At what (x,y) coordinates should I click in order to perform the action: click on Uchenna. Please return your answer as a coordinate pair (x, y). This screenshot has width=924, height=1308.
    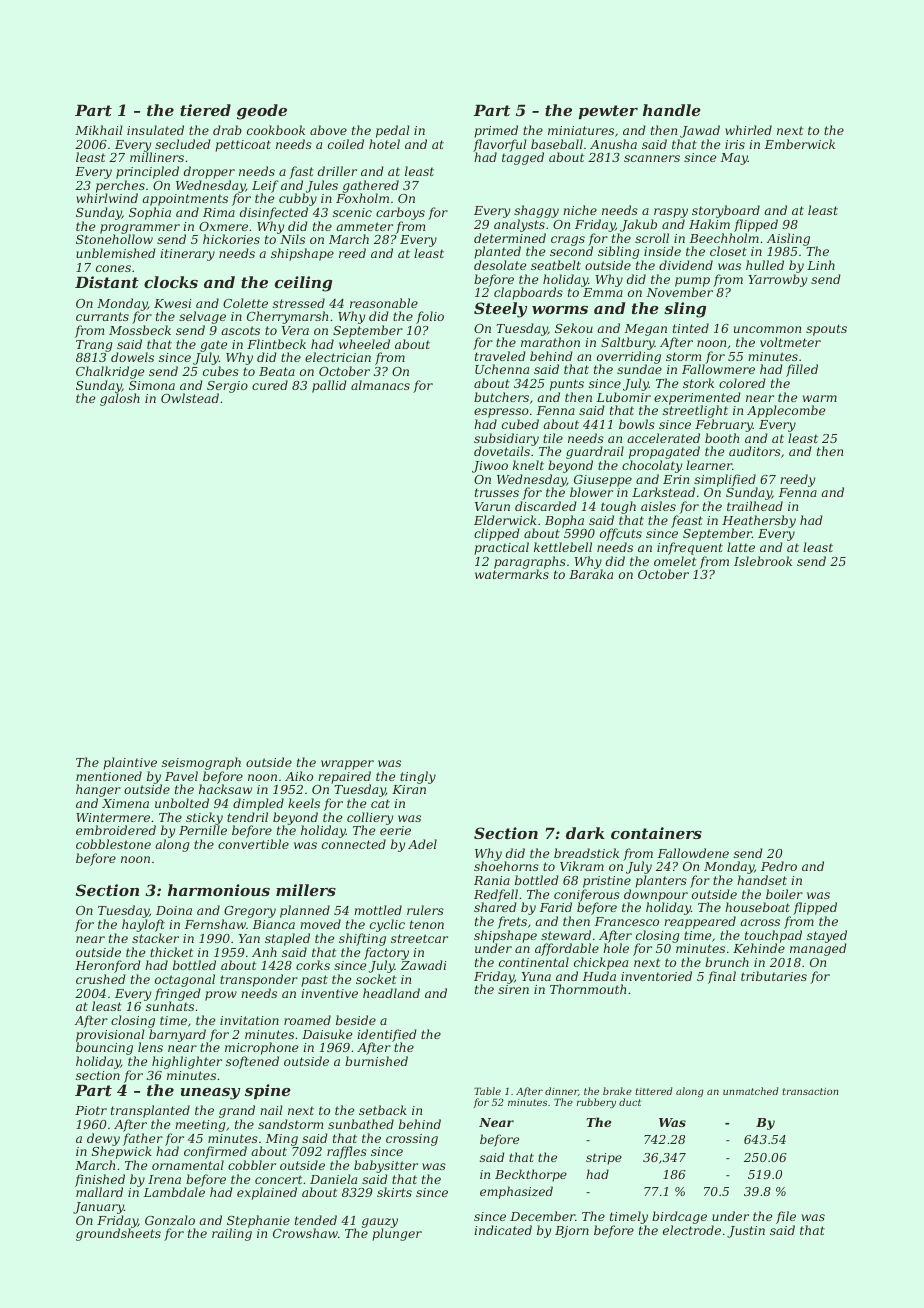
    Looking at the image, I should click on (502, 369).
